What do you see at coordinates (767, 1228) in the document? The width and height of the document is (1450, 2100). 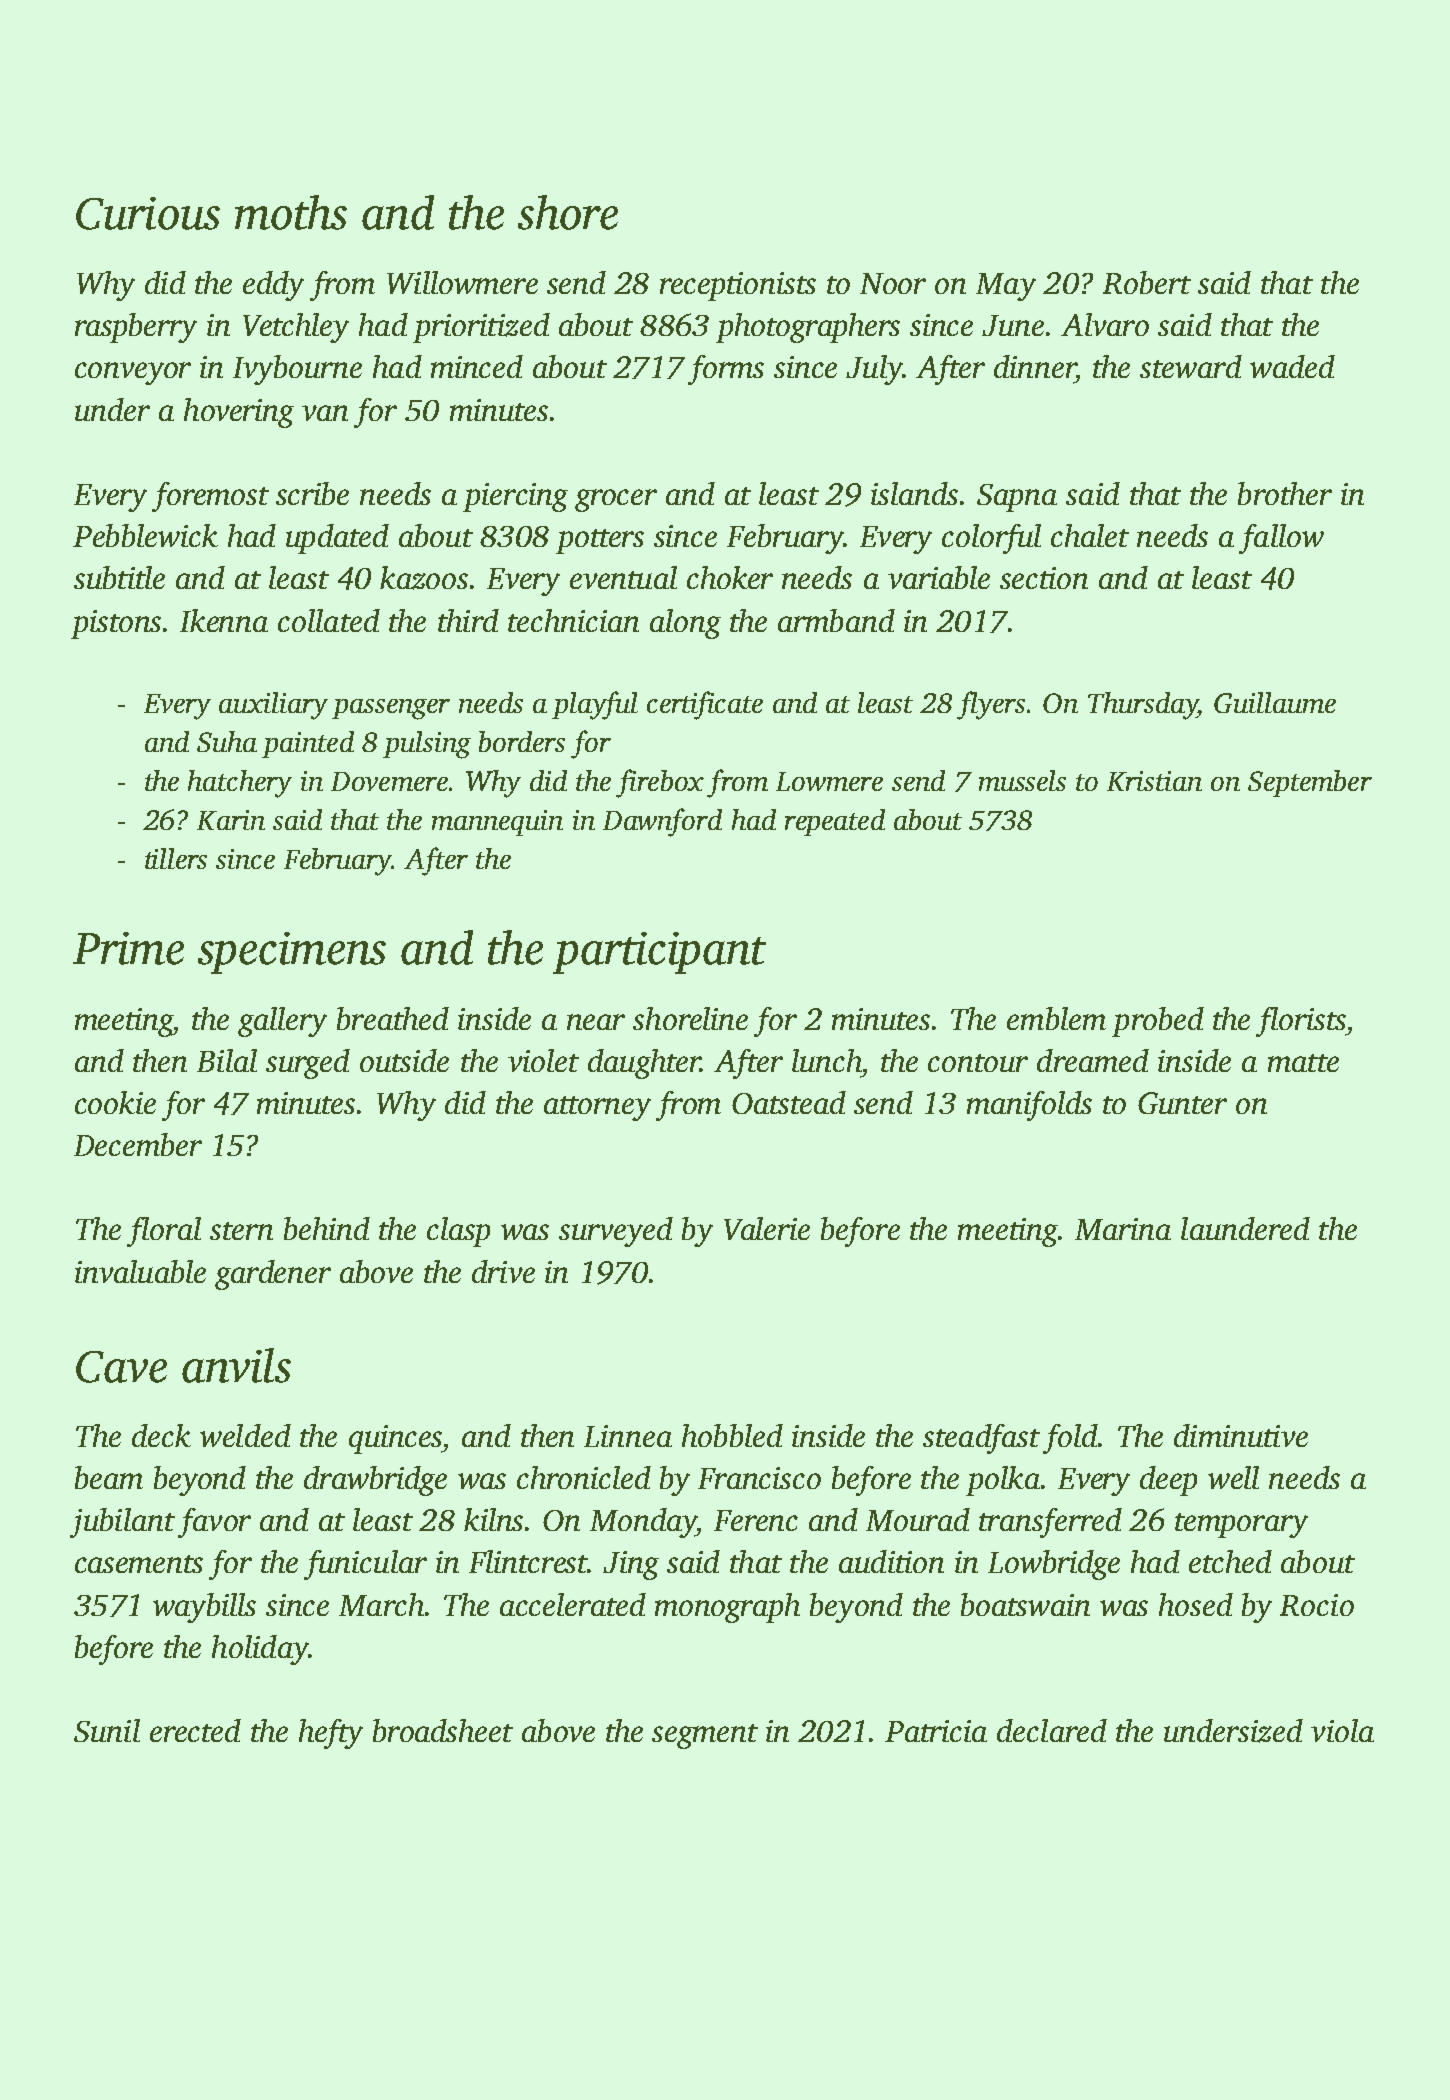 I see `Valerie` at bounding box center [767, 1228].
